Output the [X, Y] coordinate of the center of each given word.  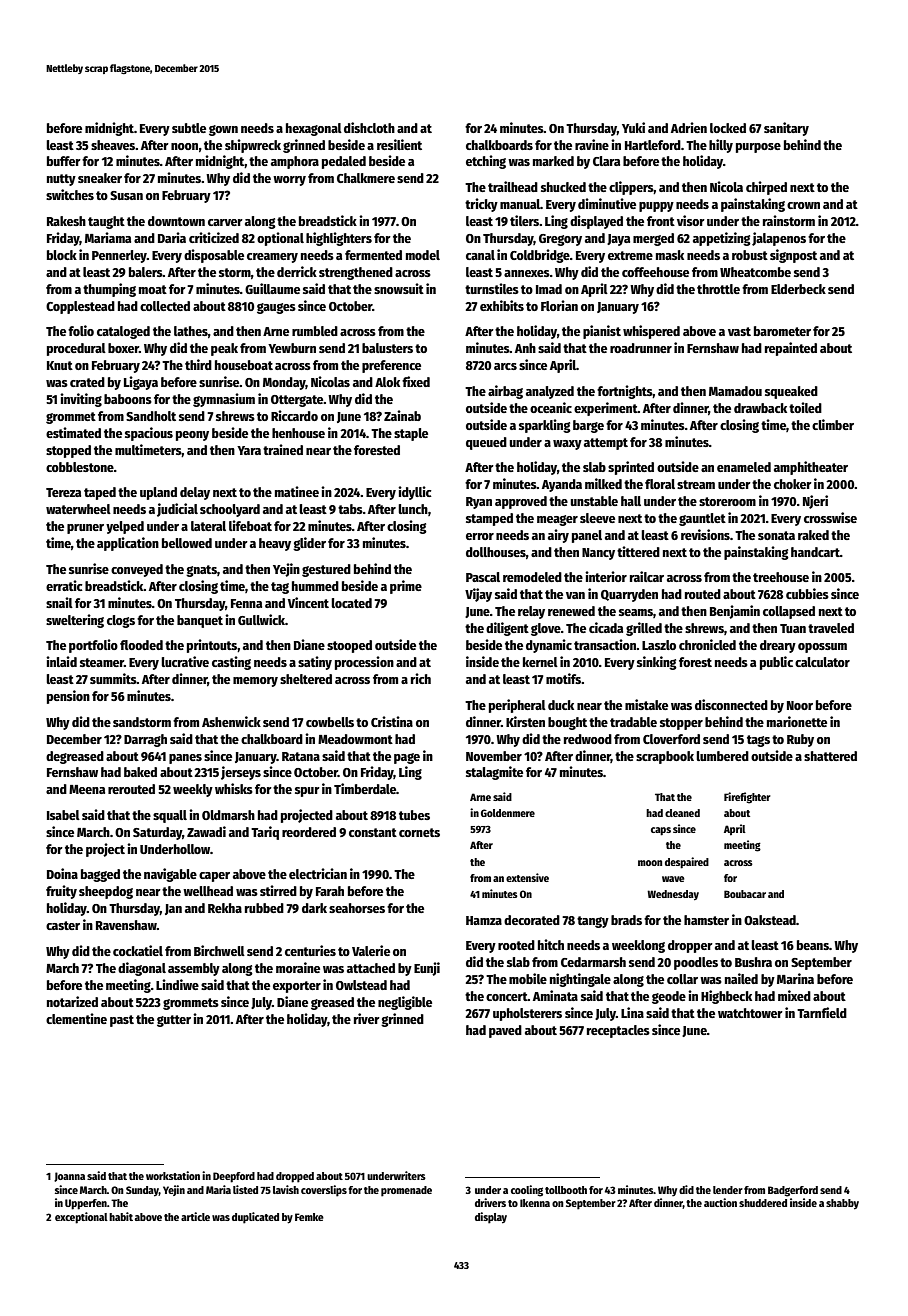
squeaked [791, 392]
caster [63, 925]
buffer [64, 161]
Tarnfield [822, 1012]
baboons [128, 399]
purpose [758, 148]
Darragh [145, 740]
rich [421, 678]
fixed [416, 381]
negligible [405, 1003]
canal [480, 255]
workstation [173, 1175]
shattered [830, 756]
